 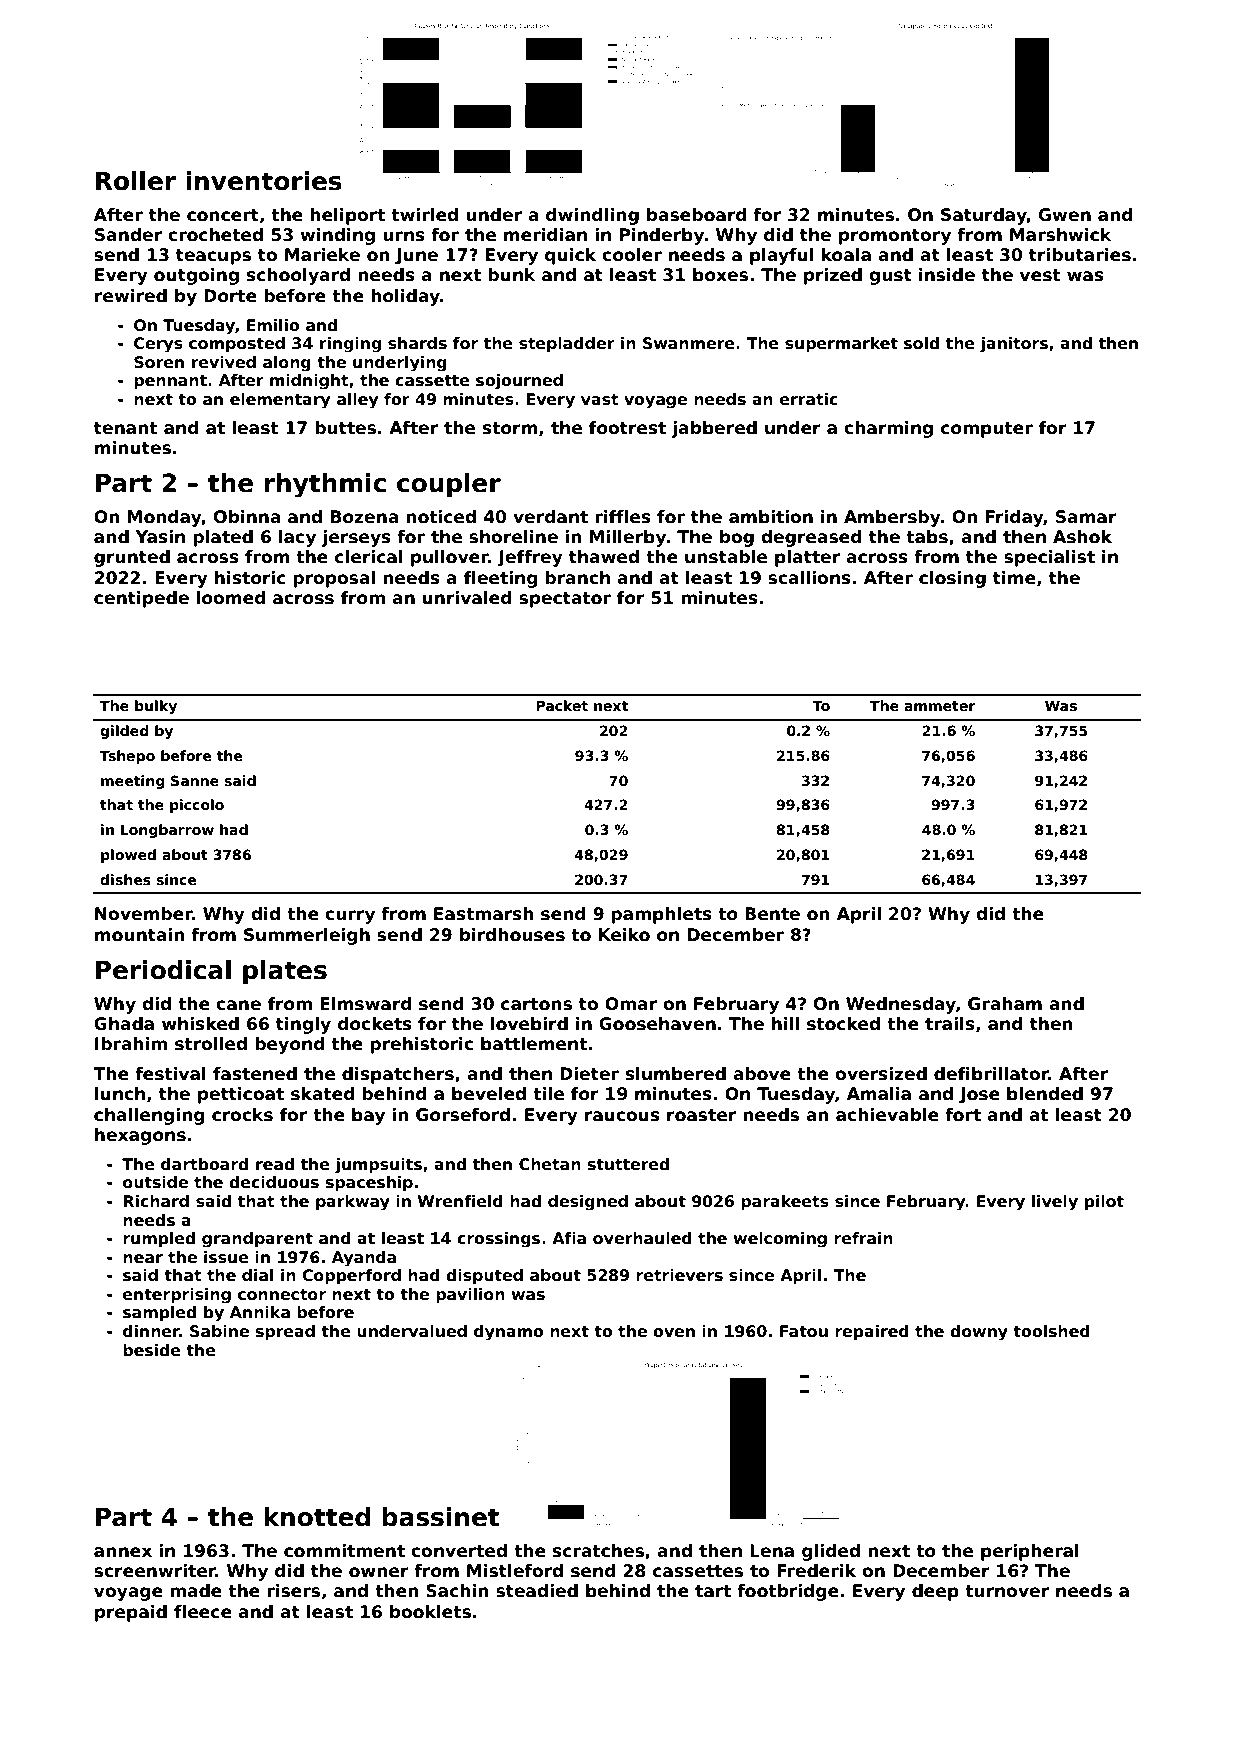 What do you see at coordinates (592, 216) in the screenshot?
I see `dwindling` at bounding box center [592, 216].
